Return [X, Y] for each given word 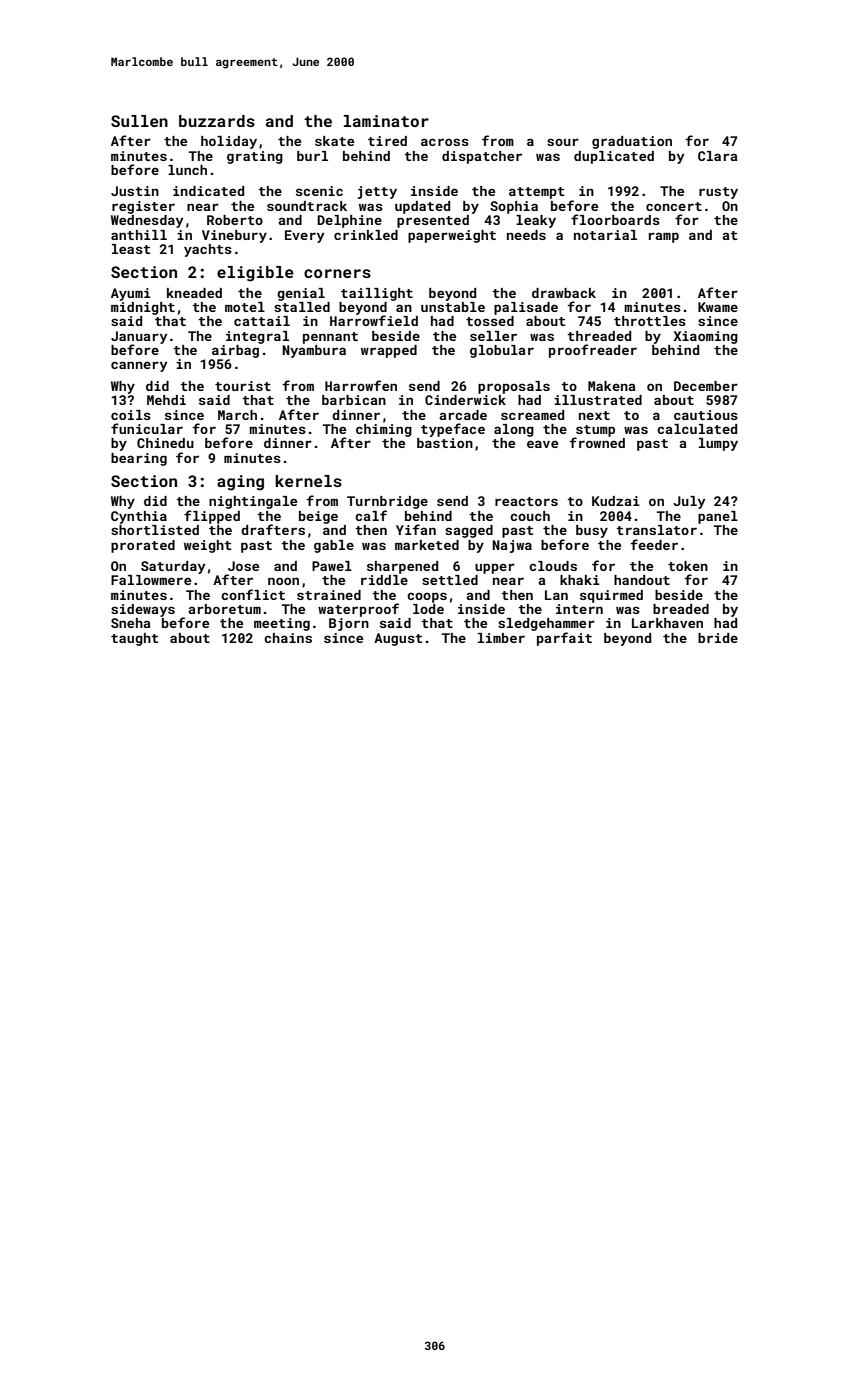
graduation [632, 142]
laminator [386, 121]
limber [501, 638]
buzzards [217, 121]
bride [718, 638]
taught [134, 639]
